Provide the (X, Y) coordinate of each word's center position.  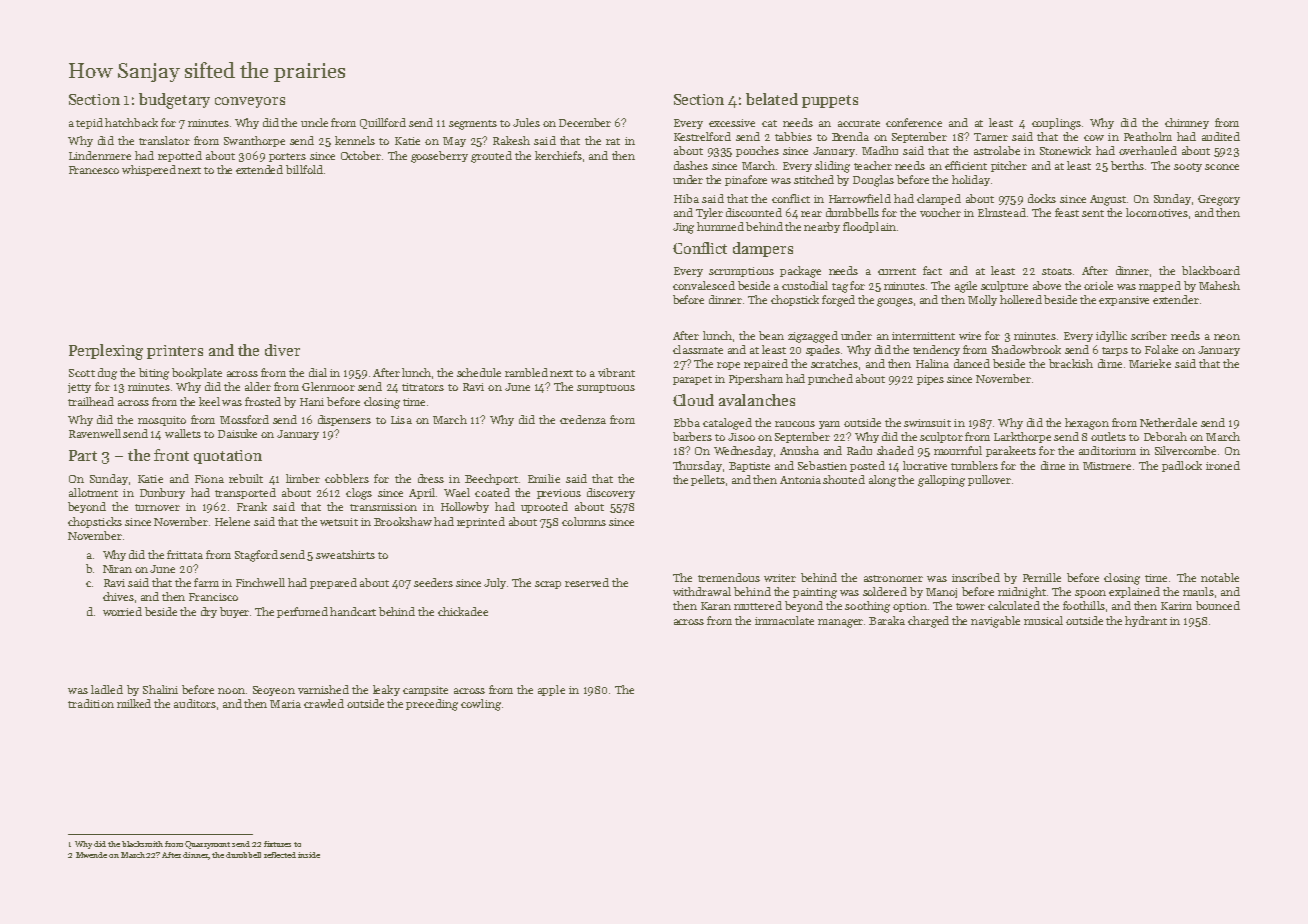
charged (928, 622)
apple (551, 690)
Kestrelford (702, 136)
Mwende (91, 855)
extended (259, 169)
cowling (481, 705)
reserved (587, 582)
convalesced (704, 285)
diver (282, 350)
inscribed (976, 577)
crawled (324, 703)
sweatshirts (345, 554)
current (897, 271)
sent (1093, 213)
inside (309, 855)
